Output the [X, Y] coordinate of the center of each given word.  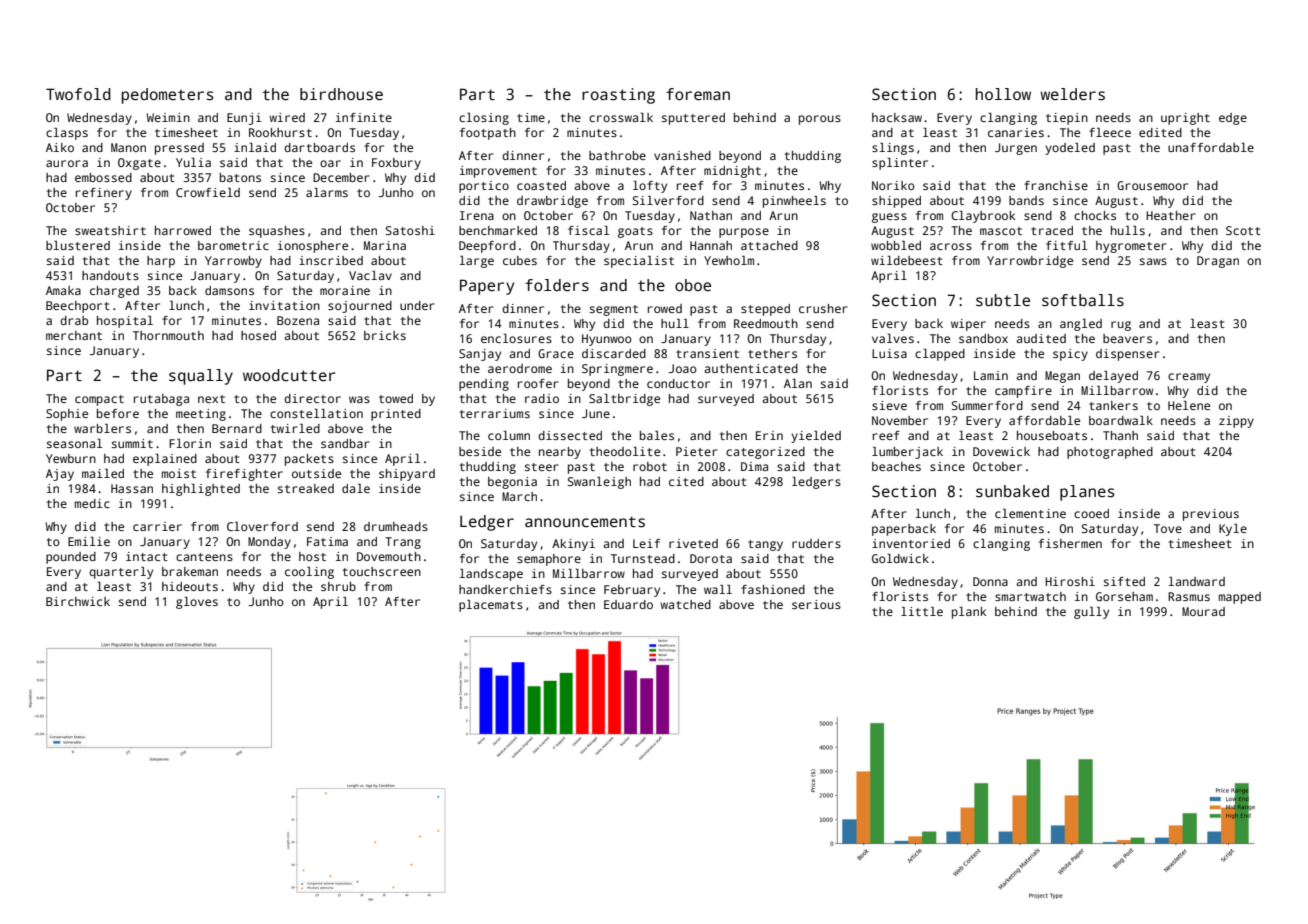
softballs [1083, 300]
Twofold [78, 94]
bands [1026, 200]
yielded [816, 437]
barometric [233, 245]
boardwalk [1121, 420]
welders [1072, 94]
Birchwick [78, 601]
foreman [698, 94]
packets [309, 460]
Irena [477, 215]
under [417, 305]
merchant [74, 335]
